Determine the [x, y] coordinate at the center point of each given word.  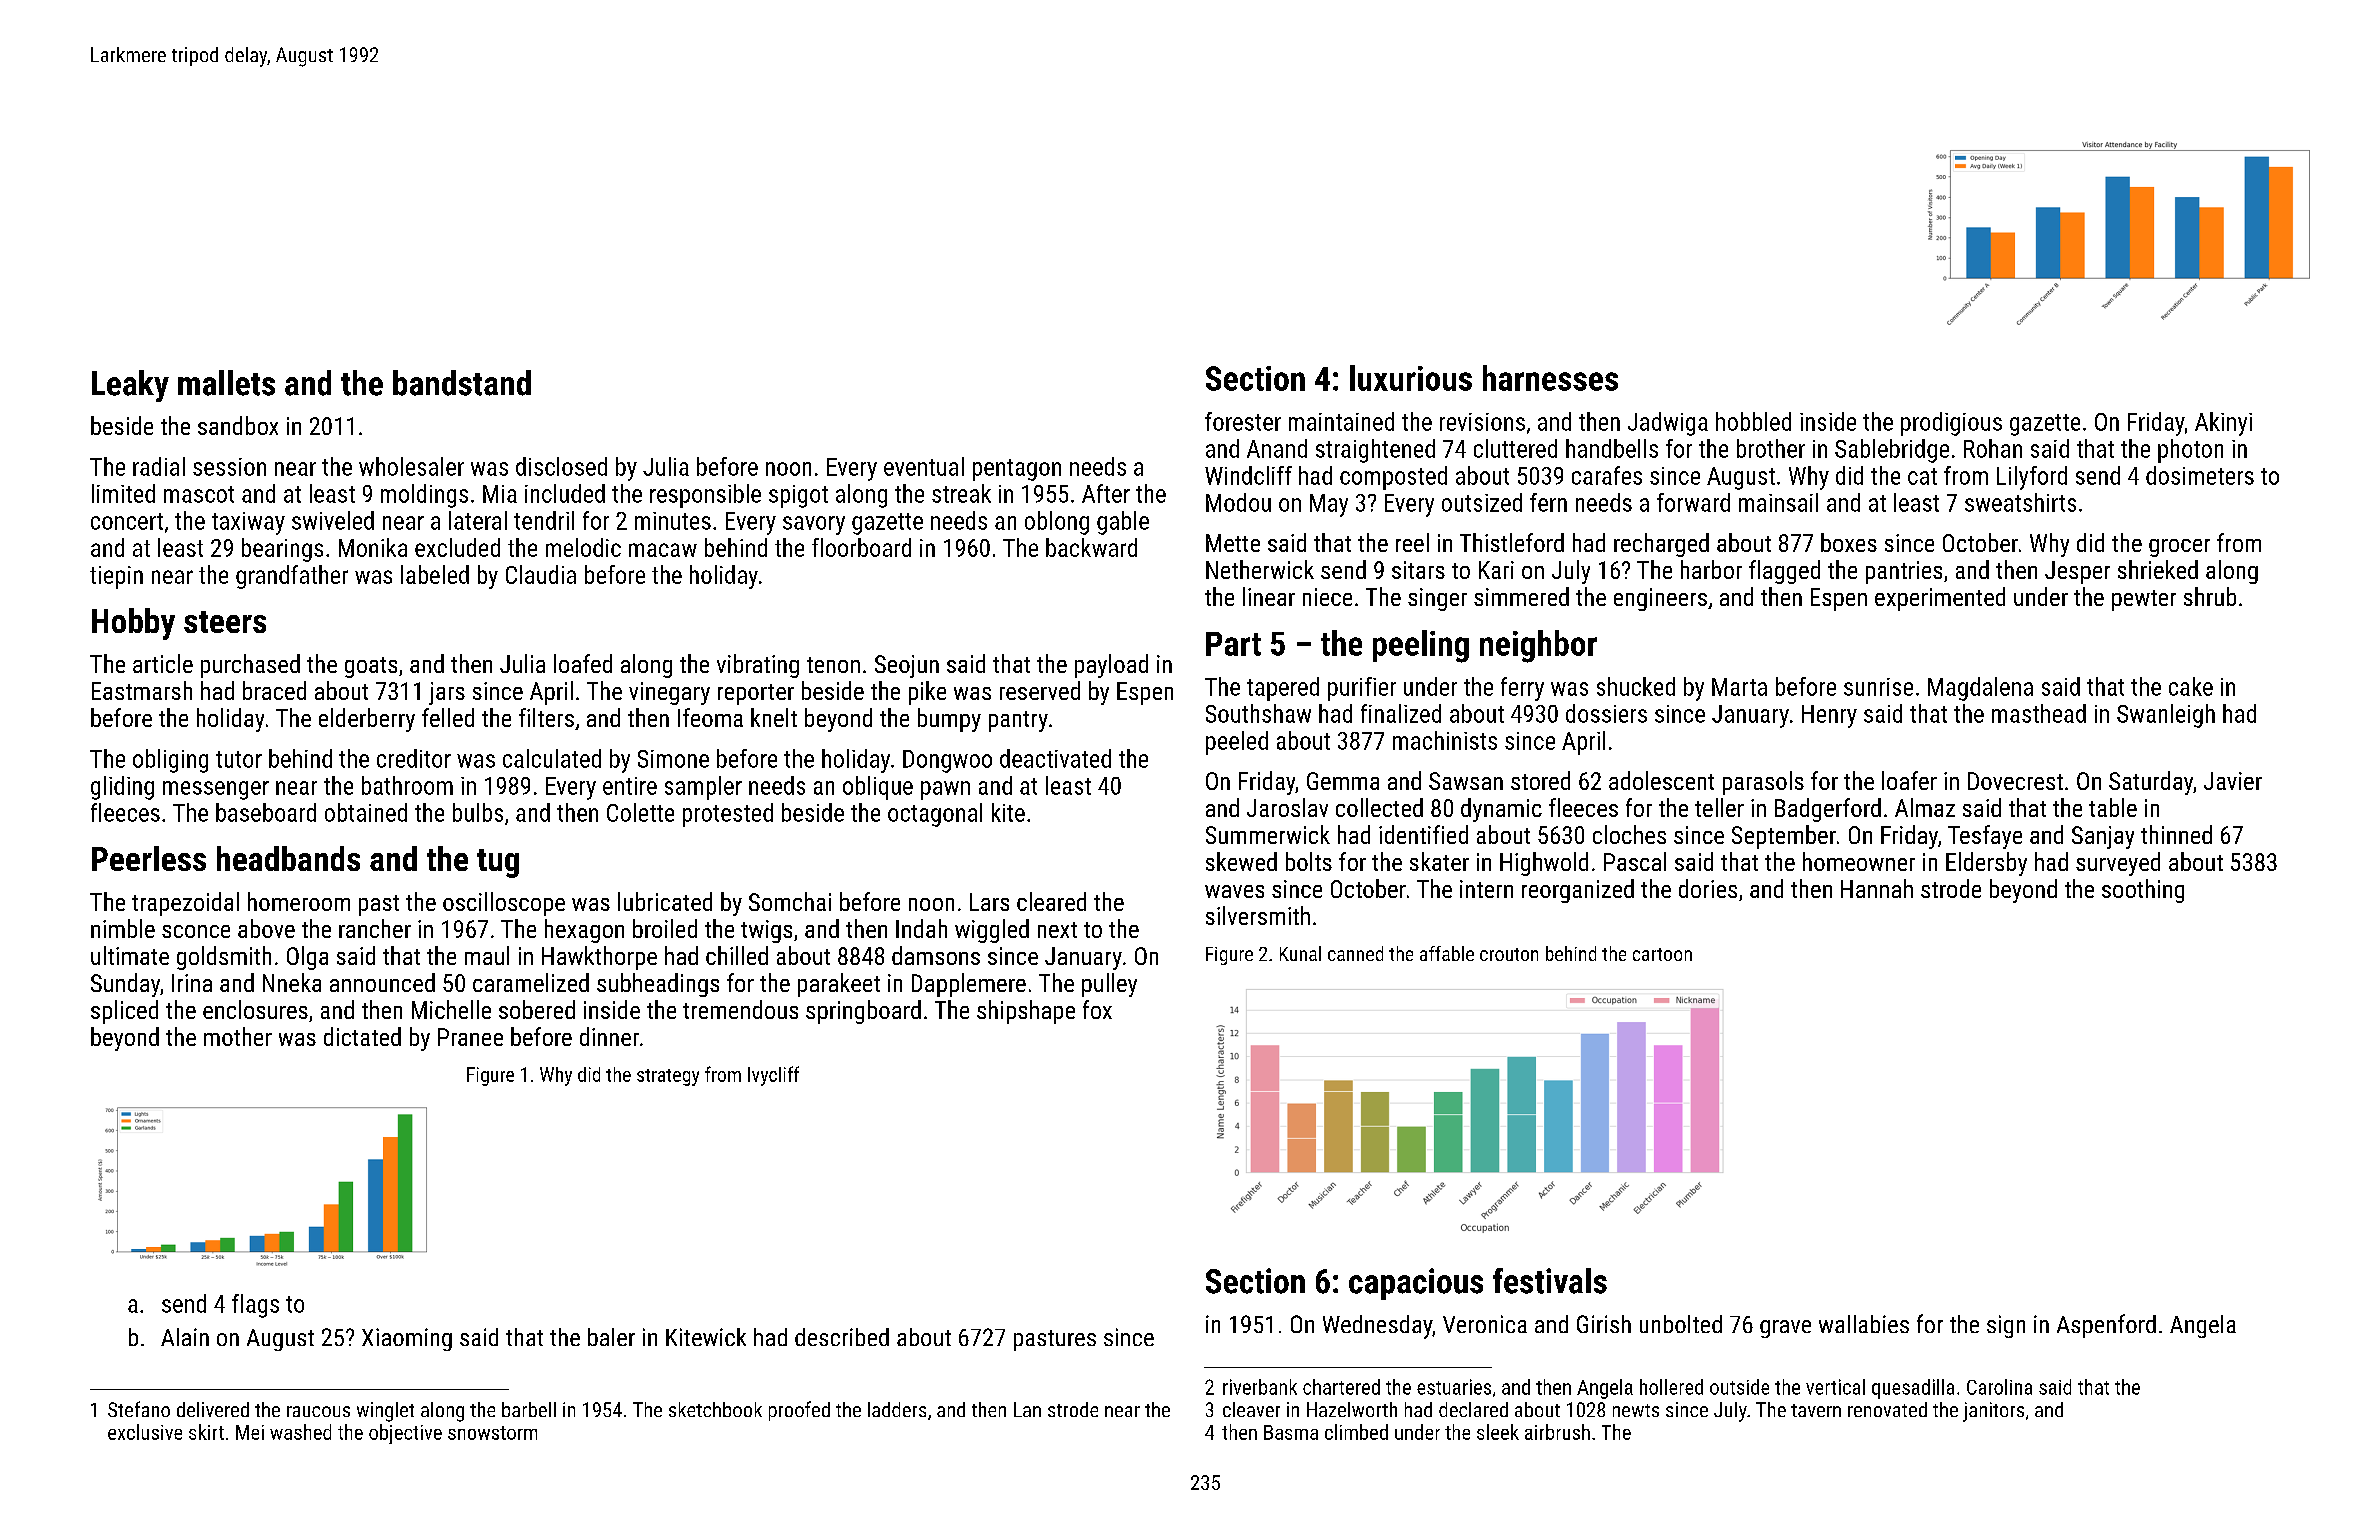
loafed [583, 663]
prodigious [1951, 424]
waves [1234, 891]
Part [1233, 644]
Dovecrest [2015, 781]
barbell [529, 1409]
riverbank [1260, 1387]
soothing [2143, 891]
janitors [1993, 1412]
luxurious [1411, 378]
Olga [307, 958]
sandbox [238, 425]
